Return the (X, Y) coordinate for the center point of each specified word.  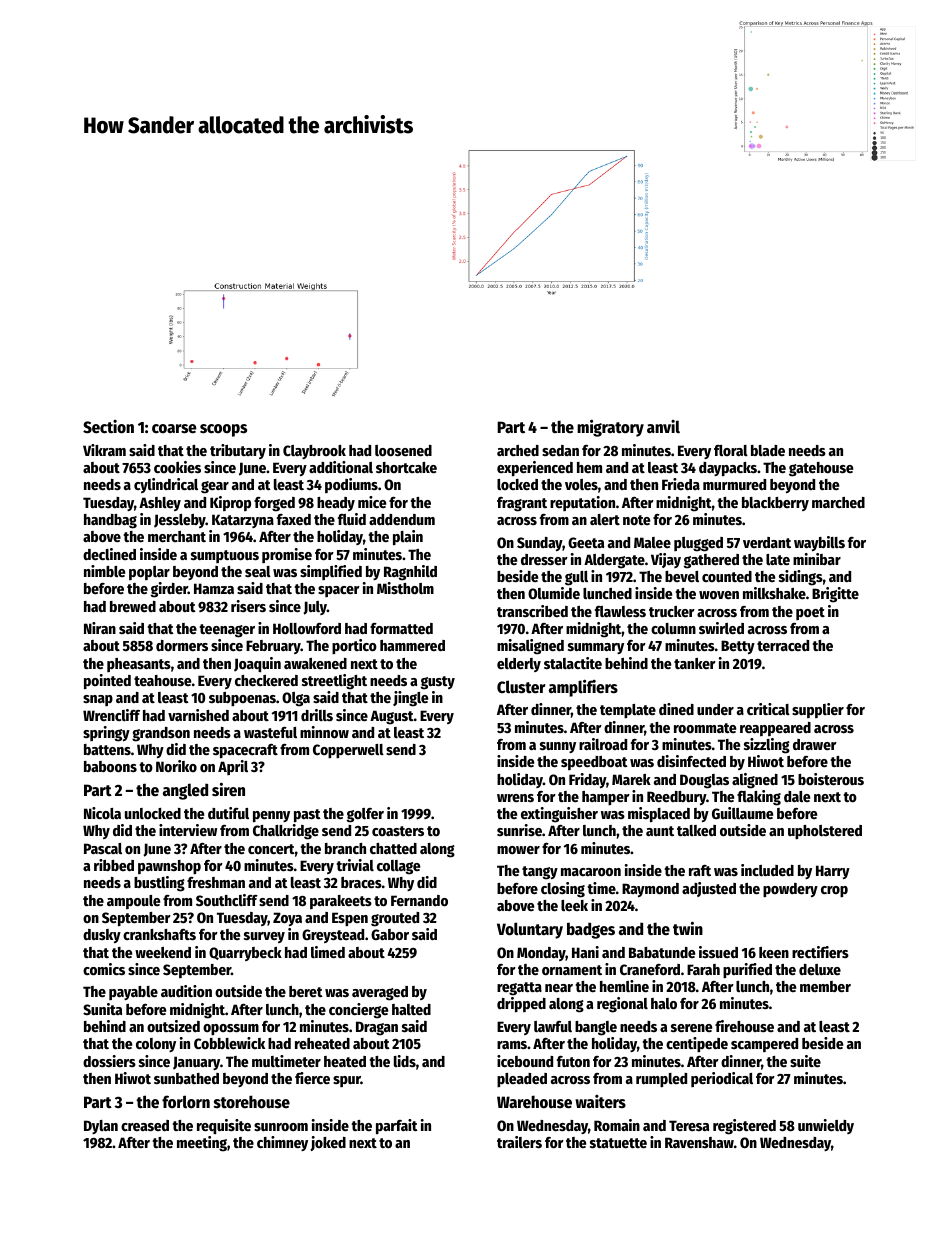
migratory (610, 428)
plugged (698, 544)
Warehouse (534, 1102)
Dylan (101, 1127)
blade (768, 450)
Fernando (419, 900)
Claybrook (314, 452)
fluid (352, 519)
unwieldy (826, 1126)
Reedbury (676, 798)
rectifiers (820, 952)
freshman (216, 882)
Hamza (214, 588)
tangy (540, 873)
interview (188, 830)
